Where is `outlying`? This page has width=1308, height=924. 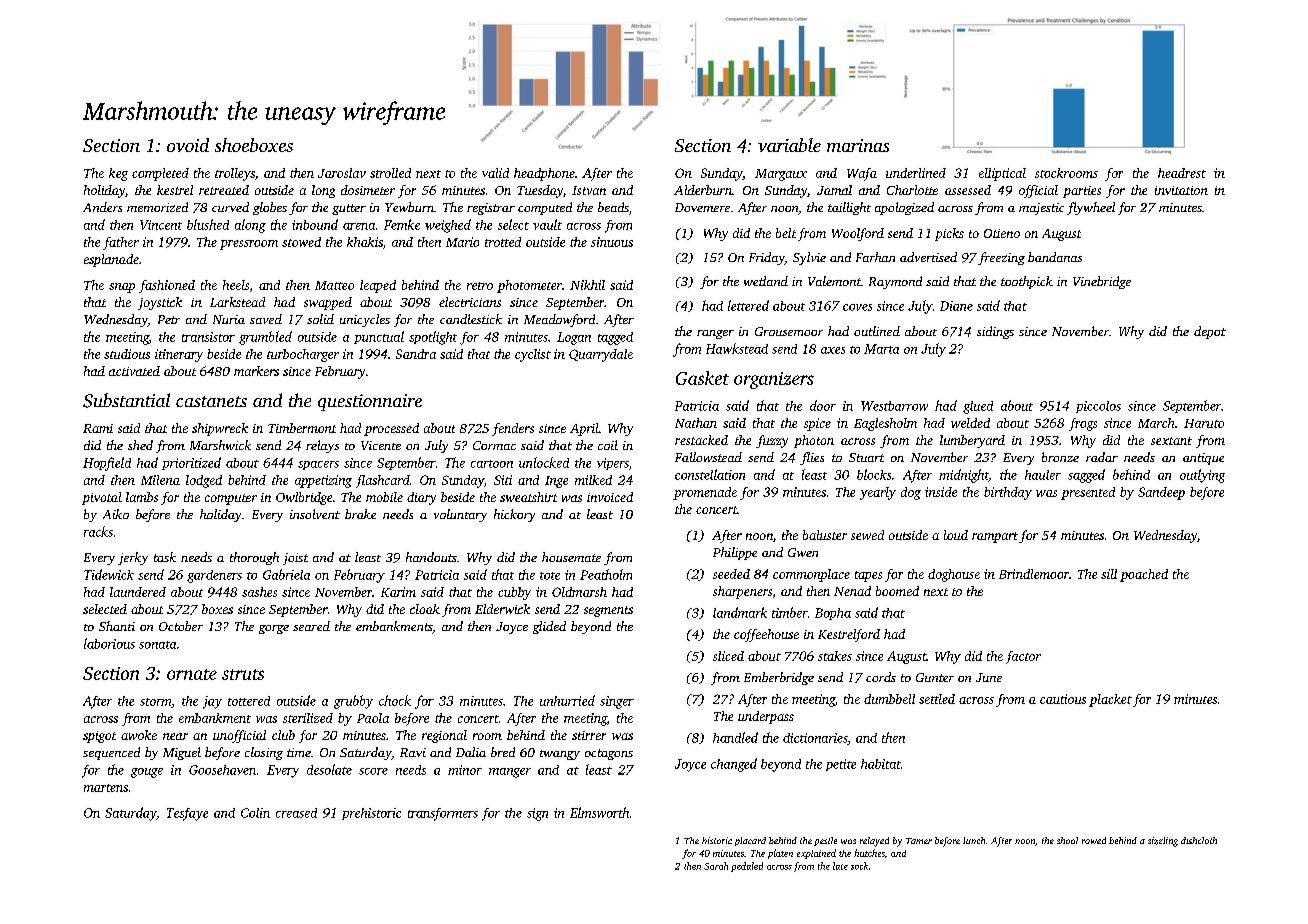 outlying is located at coordinates (1202, 476).
